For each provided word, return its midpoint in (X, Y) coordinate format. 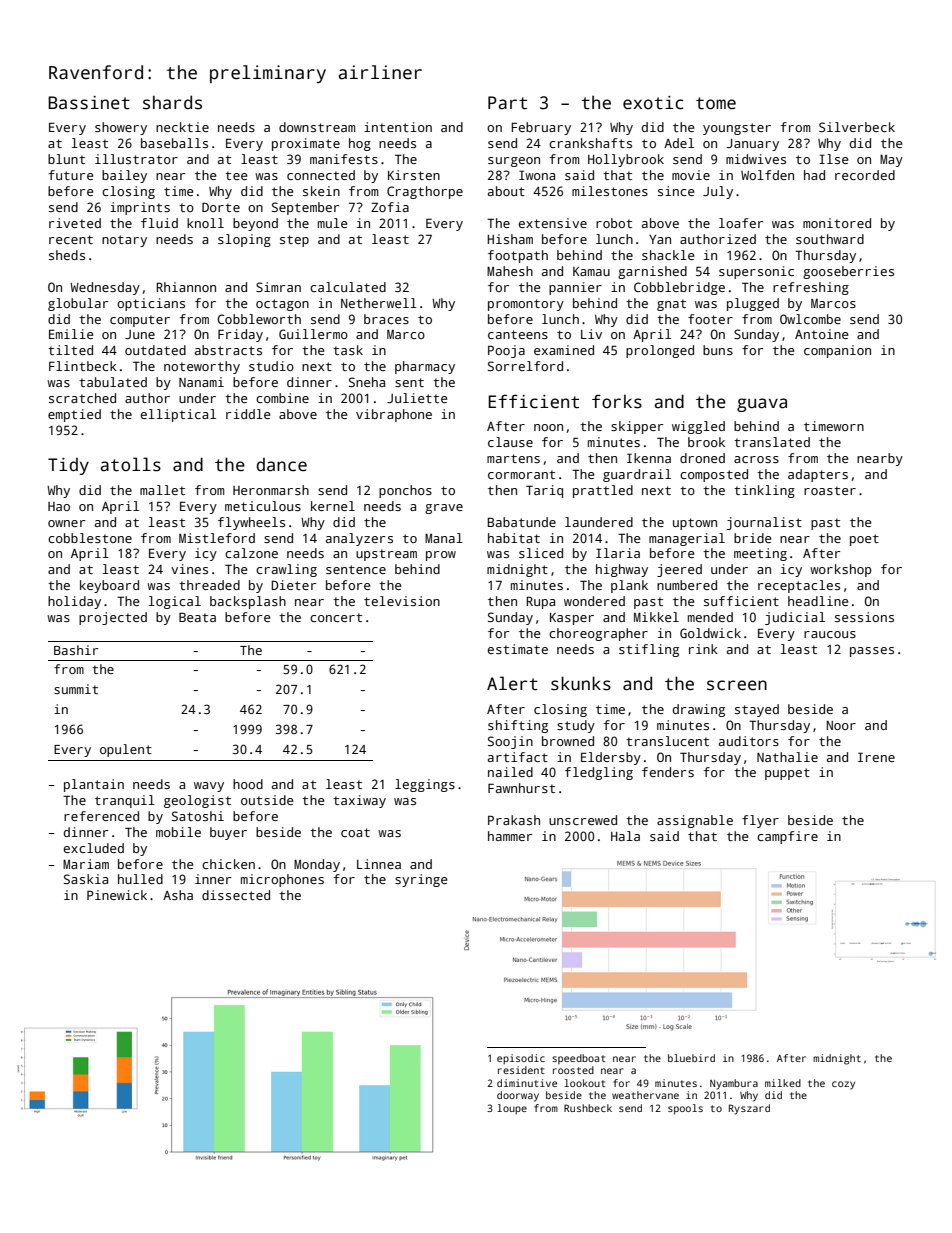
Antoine (822, 334)
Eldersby (611, 758)
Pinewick (117, 895)
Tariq (544, 491)
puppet (787, 774)
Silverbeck (857, 127)
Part (507, 103)
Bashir (76, 650)
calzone (251, 553)
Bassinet (89, 103)
